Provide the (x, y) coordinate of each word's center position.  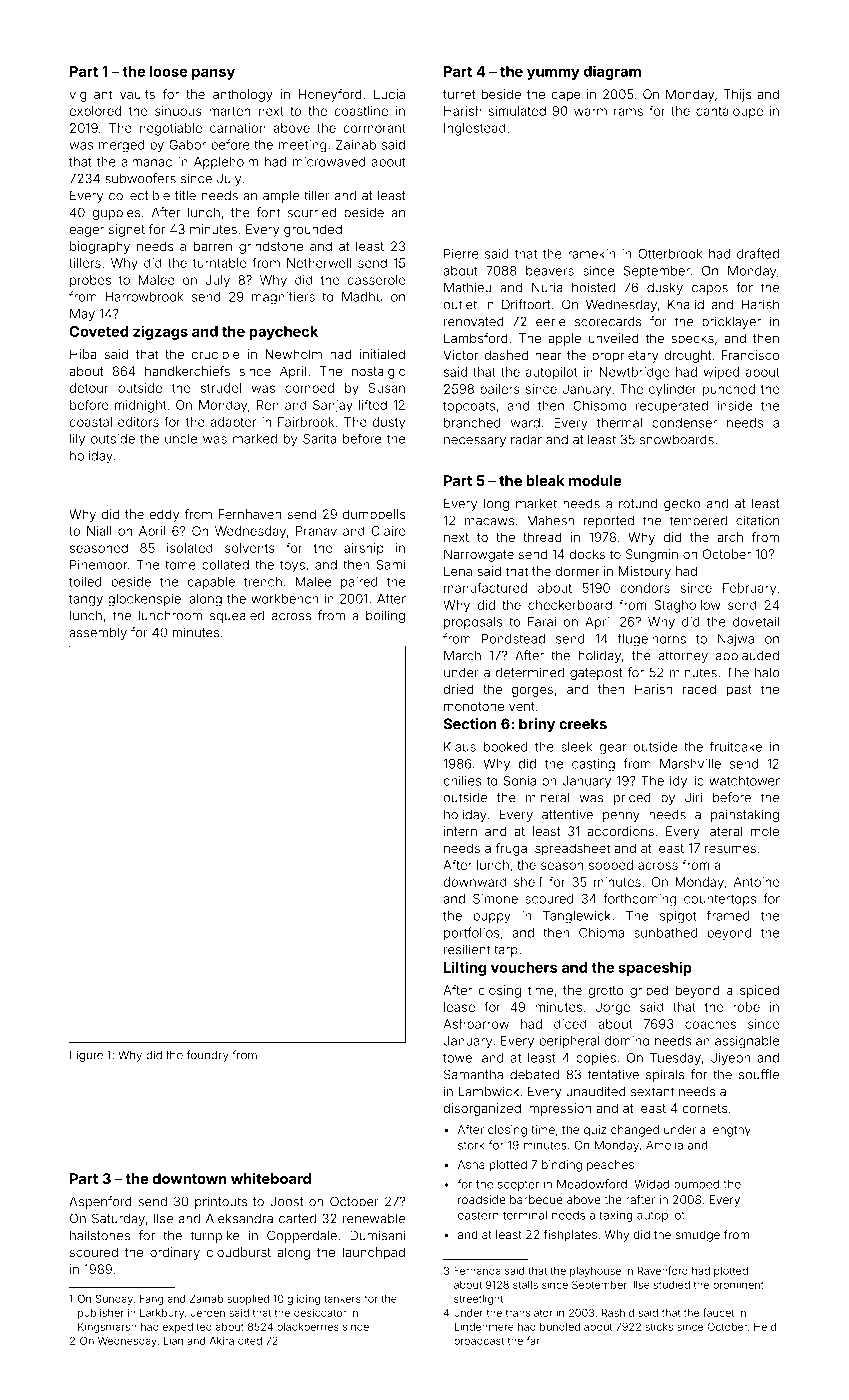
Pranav (316, 531)
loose (169, 71)
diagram (612, 72)
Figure (86, 1056)
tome (180, 565)
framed (728, 915)
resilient (467, 949)
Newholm (294, 354)
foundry (208, 1056)
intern (460, 831)
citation (757, 520)
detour (88, 388)
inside (735, 406)
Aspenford (100, 1202)
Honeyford (330, 95)
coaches (710, 1024)
